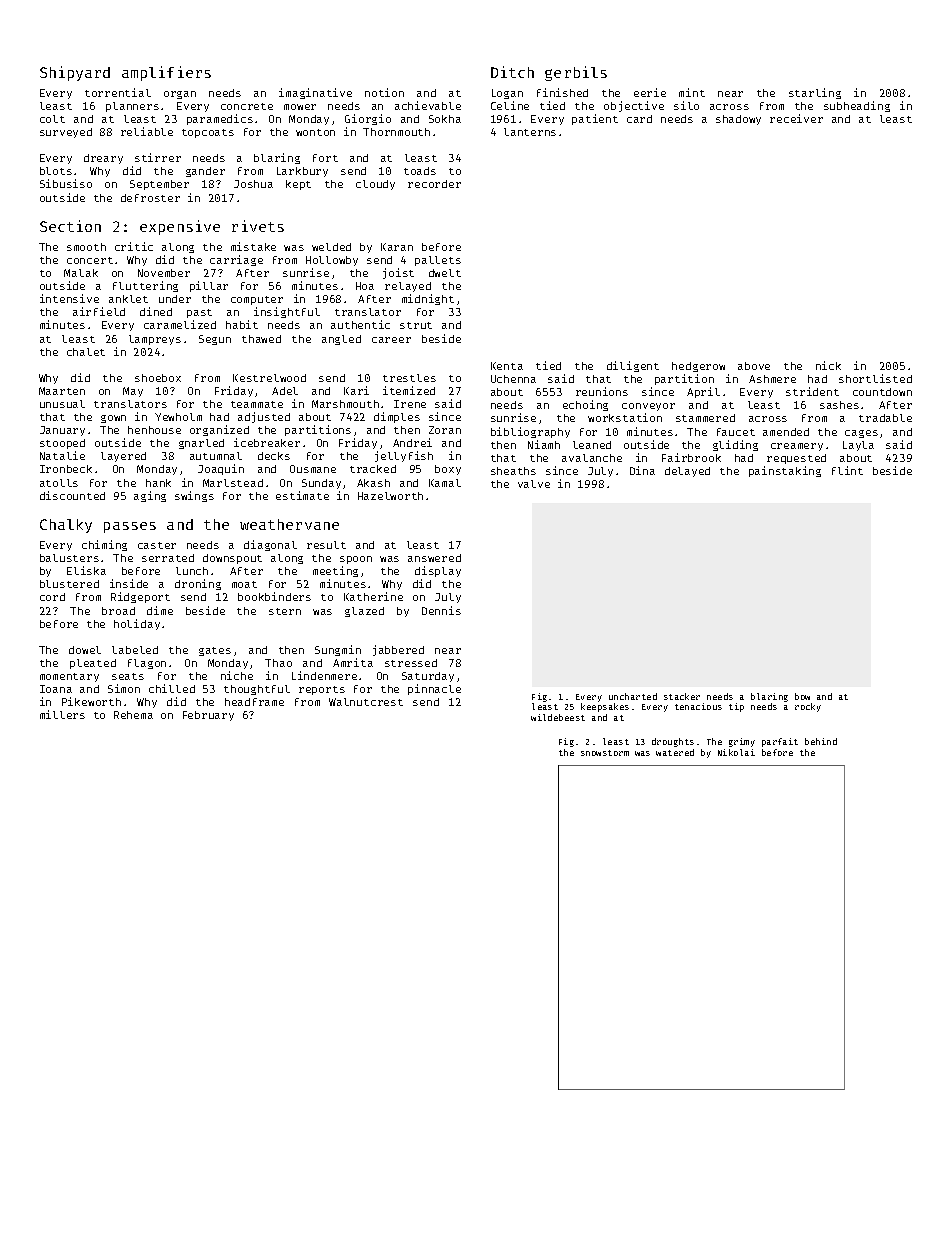 The width and height of the screenshot is (952, 1233). I want to click on starling, so click(815, 93).
